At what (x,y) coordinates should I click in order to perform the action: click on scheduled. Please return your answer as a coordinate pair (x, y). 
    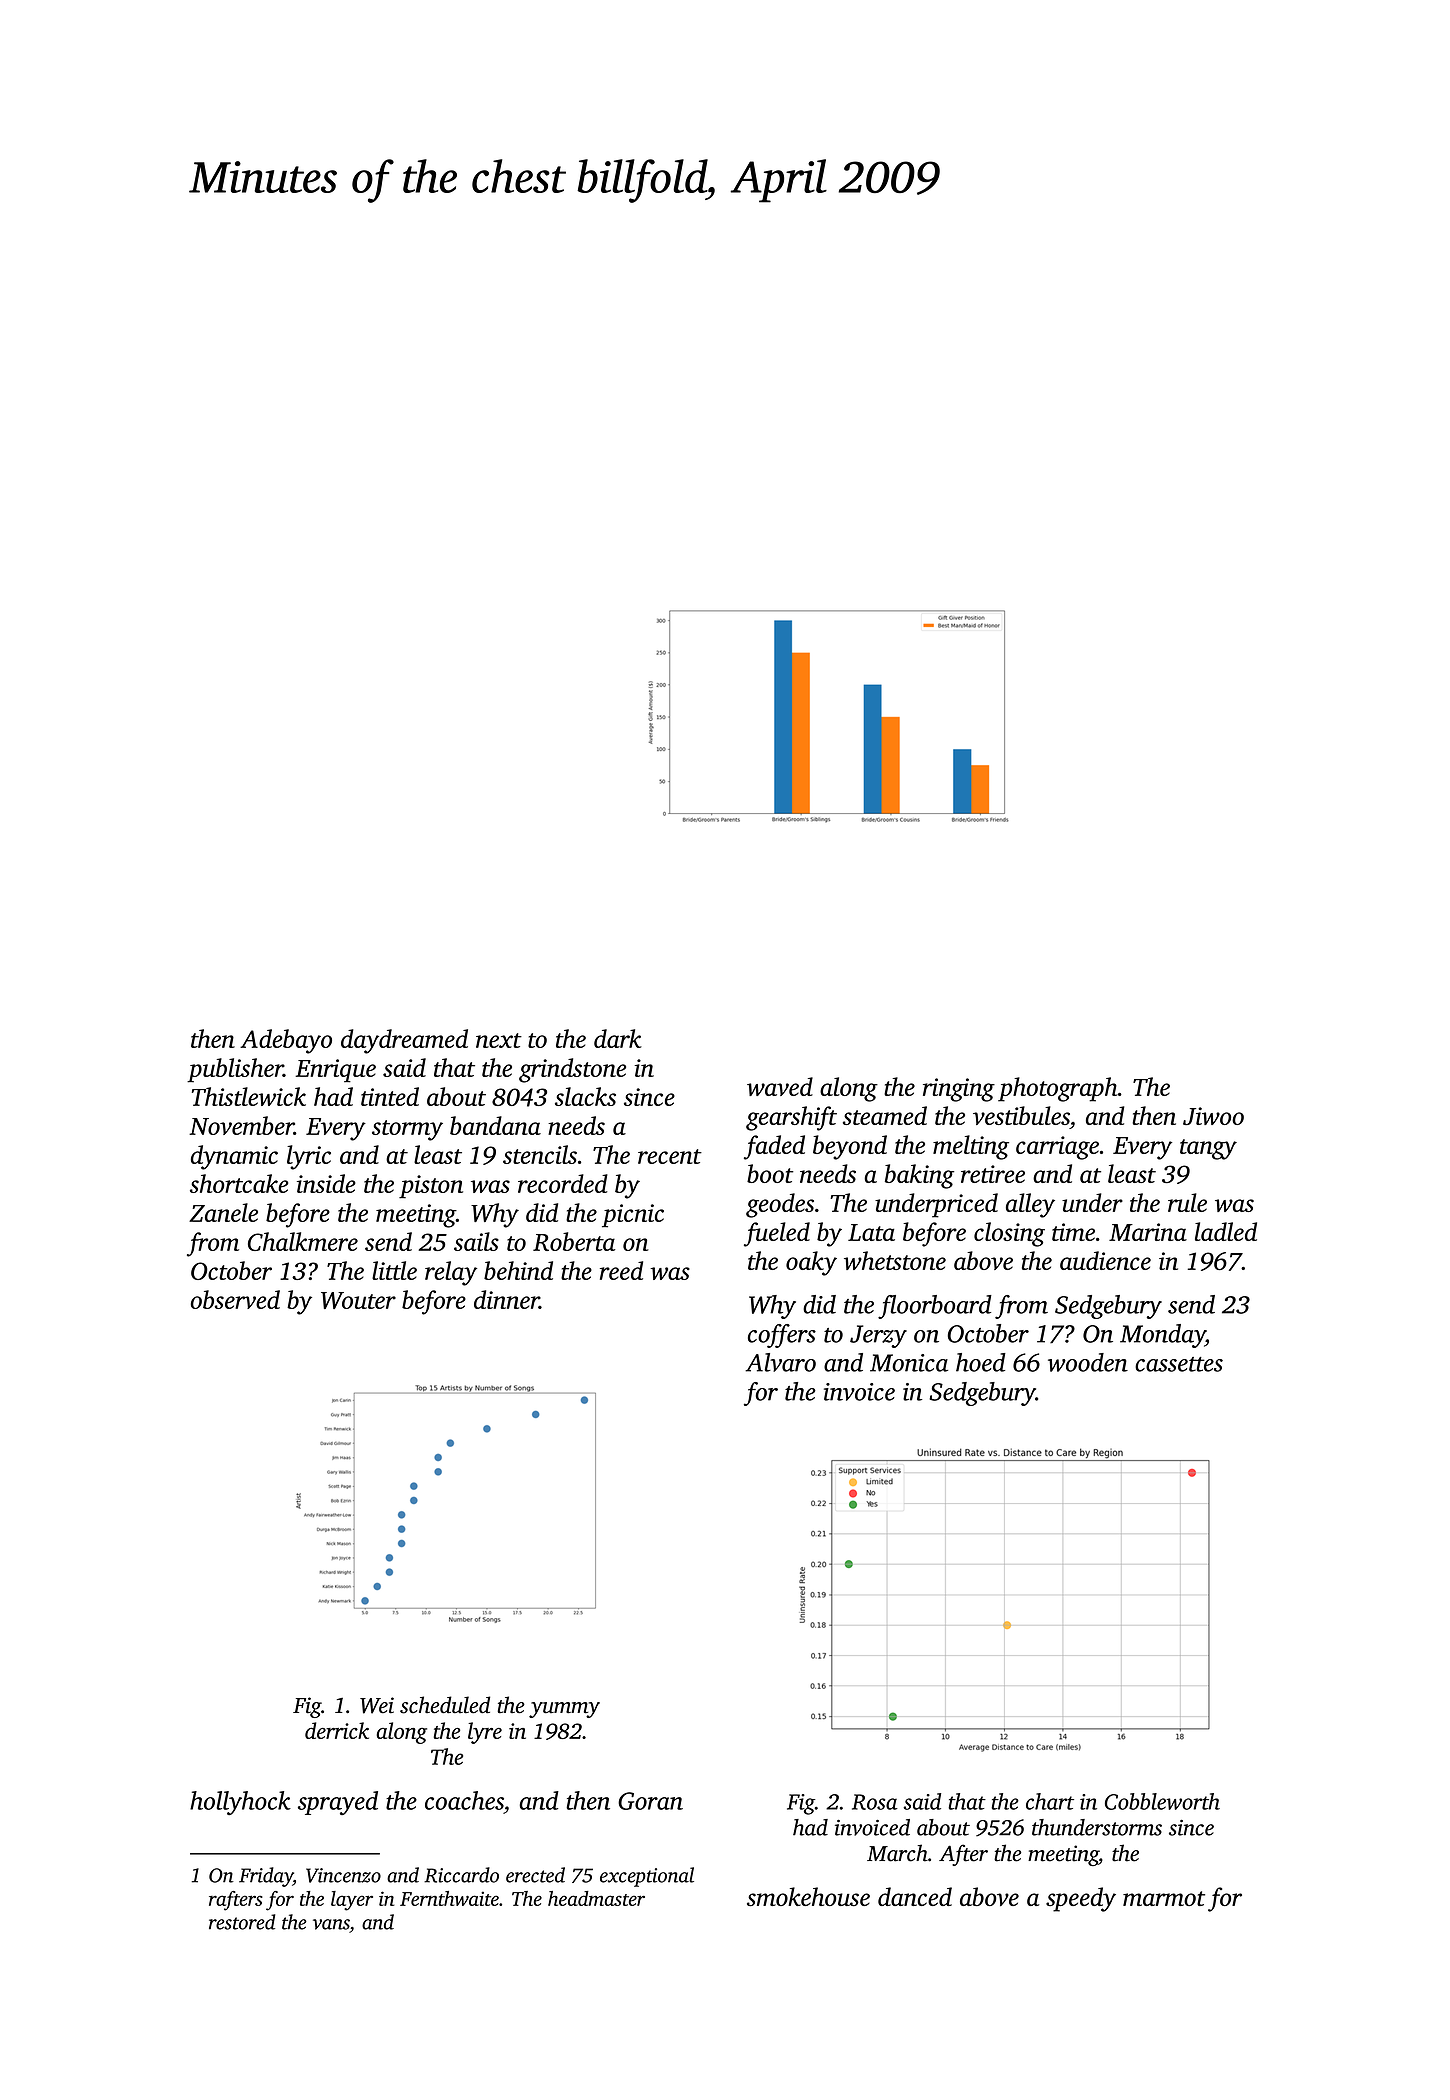
    Looking at the image, I should click on (445, 1705).
